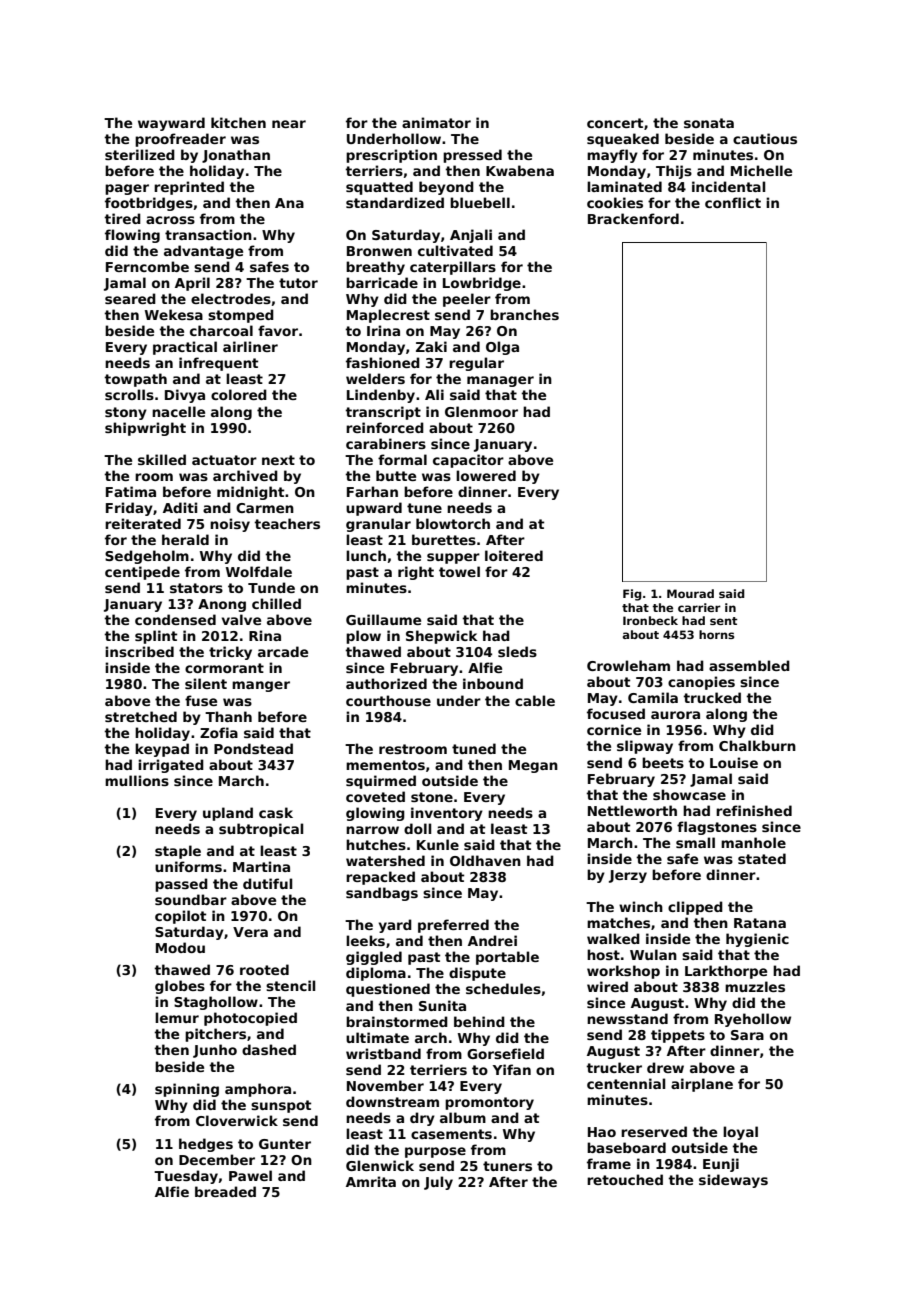  I want to click on sent, so click(723, 621).
